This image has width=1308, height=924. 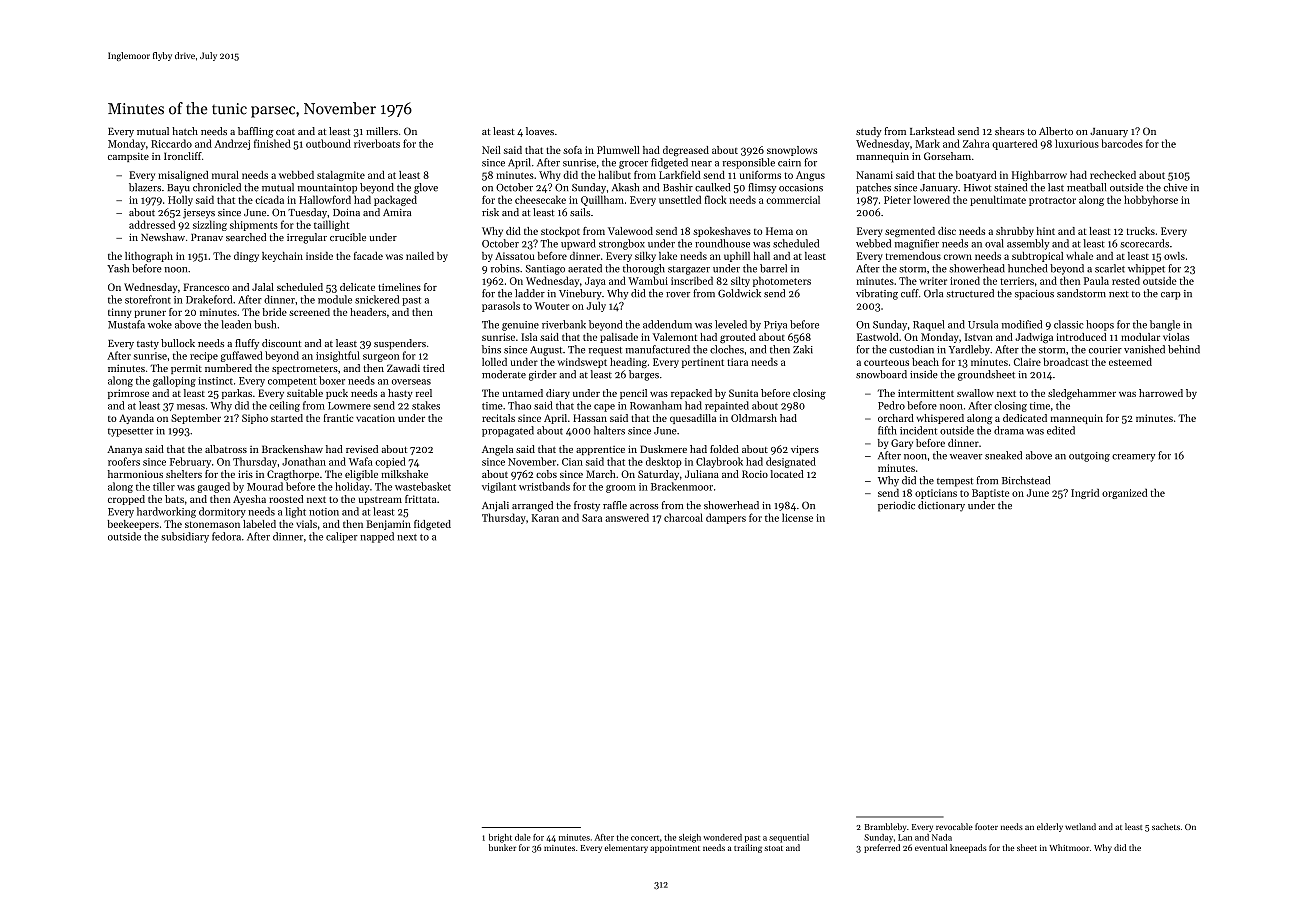 I want to click on organized, so click(x=1124, y=494).
